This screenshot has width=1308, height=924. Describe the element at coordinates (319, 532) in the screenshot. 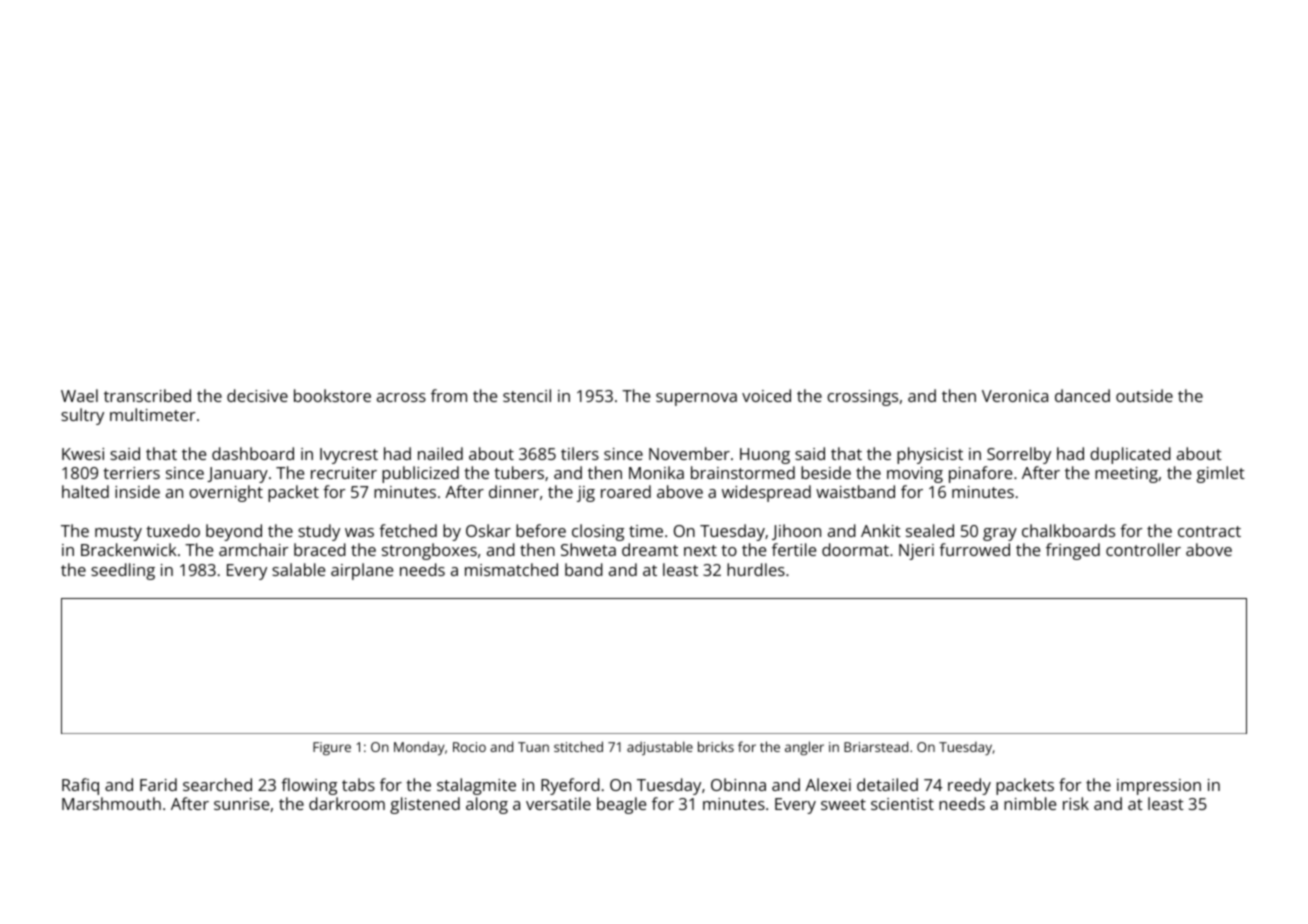

I see `study` at that location.
